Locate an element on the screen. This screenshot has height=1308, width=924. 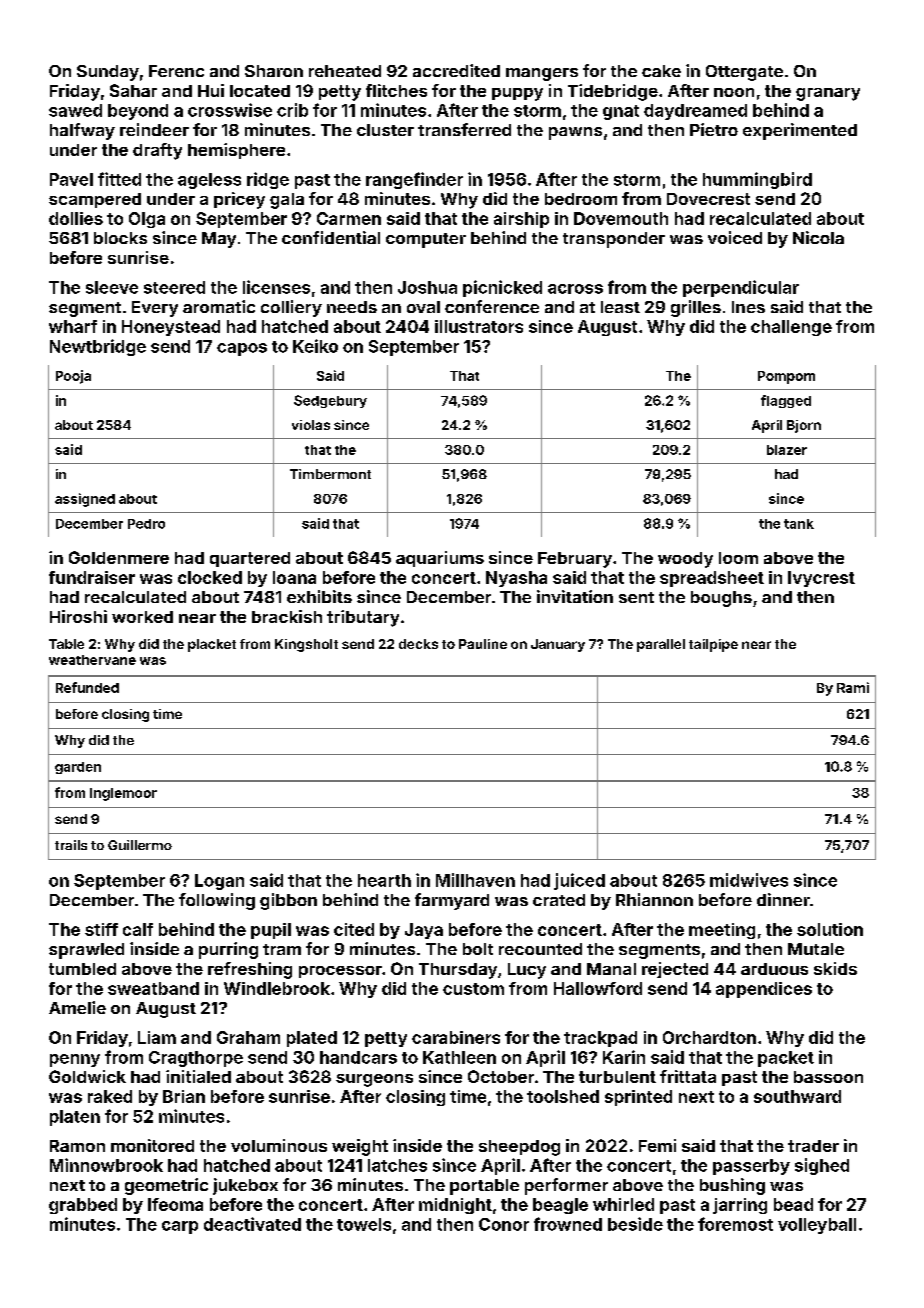
foremost is located at coordinates (735, 1224).
